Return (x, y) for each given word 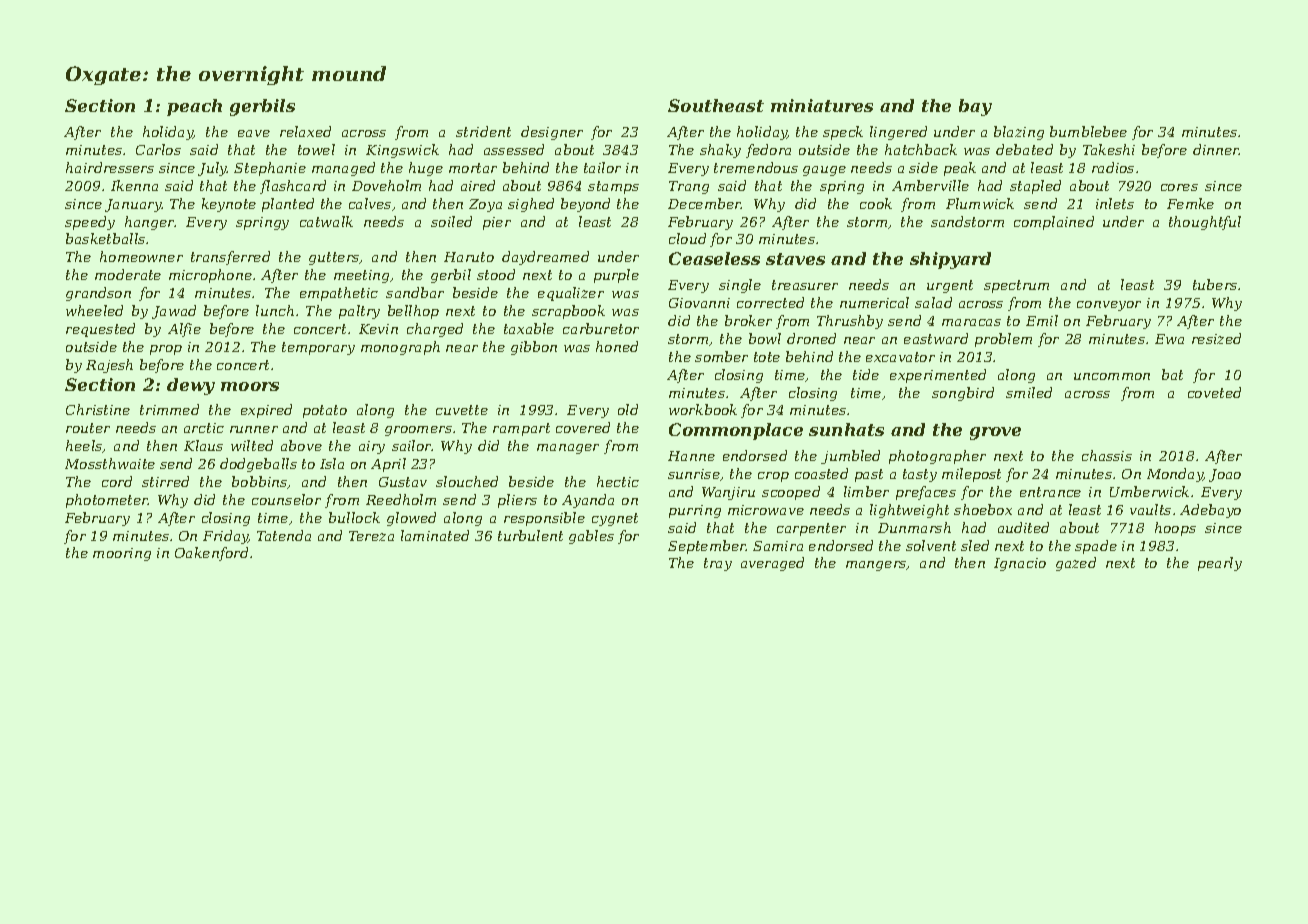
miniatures (822, 105)
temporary (318, 348)
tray (718, 564)
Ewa (1169, 339)
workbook (703, 409)
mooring (122, 554)
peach (194, 107)
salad (933, 302)
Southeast (716, 105)
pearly (1220, 564)
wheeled (94, 310)
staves (795, 259)
